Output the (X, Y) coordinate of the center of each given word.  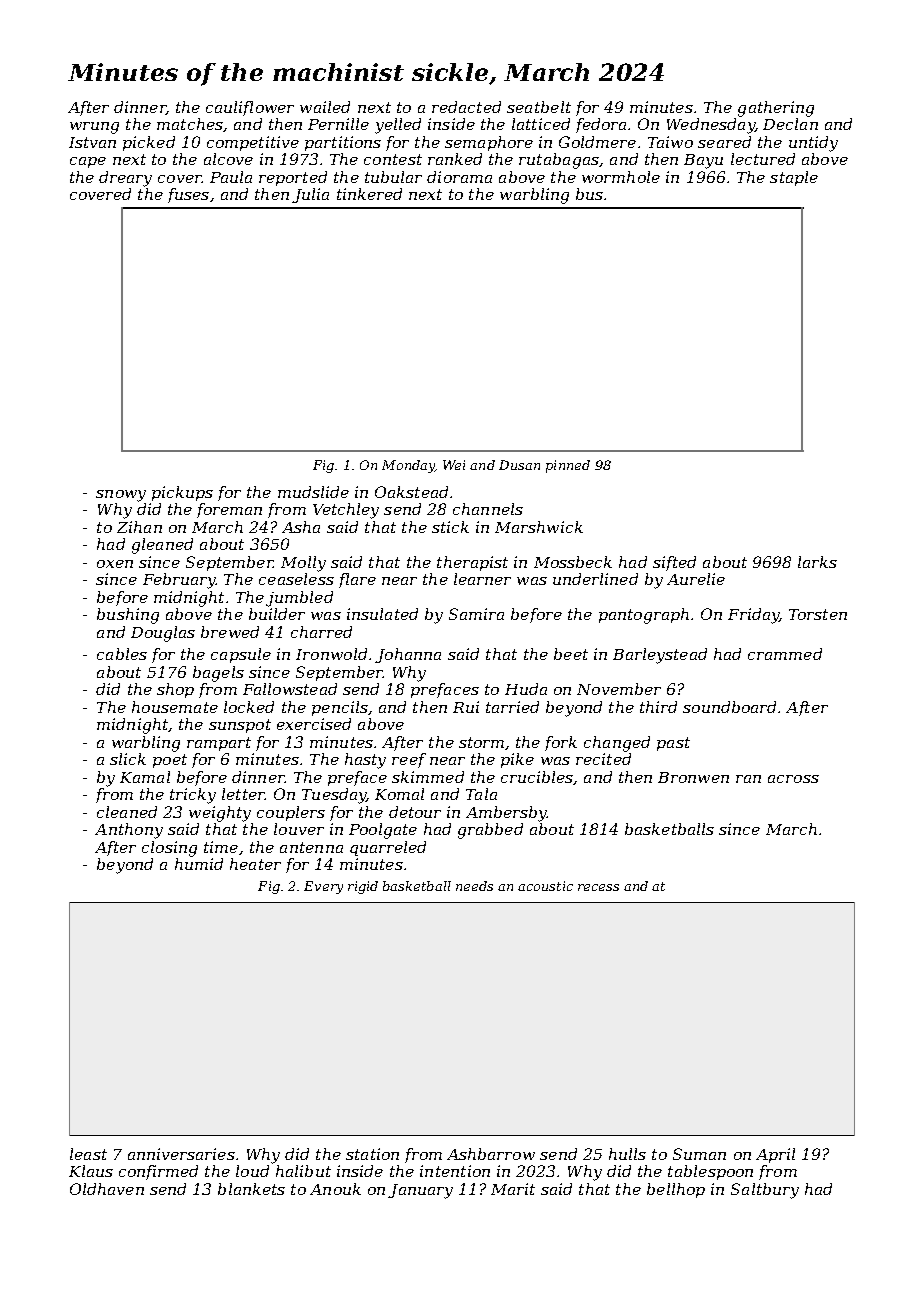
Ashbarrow (491, 1154)
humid (199, 864)
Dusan (519, 465)
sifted (674, 563)
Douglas (163, 634)
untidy (813, 144)
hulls (627, 1154)
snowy (121, 496)
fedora (601, 125)
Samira (476, 614)
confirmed (158, 1172)
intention (455, 1171)
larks (817, 562)
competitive (253, 143)
